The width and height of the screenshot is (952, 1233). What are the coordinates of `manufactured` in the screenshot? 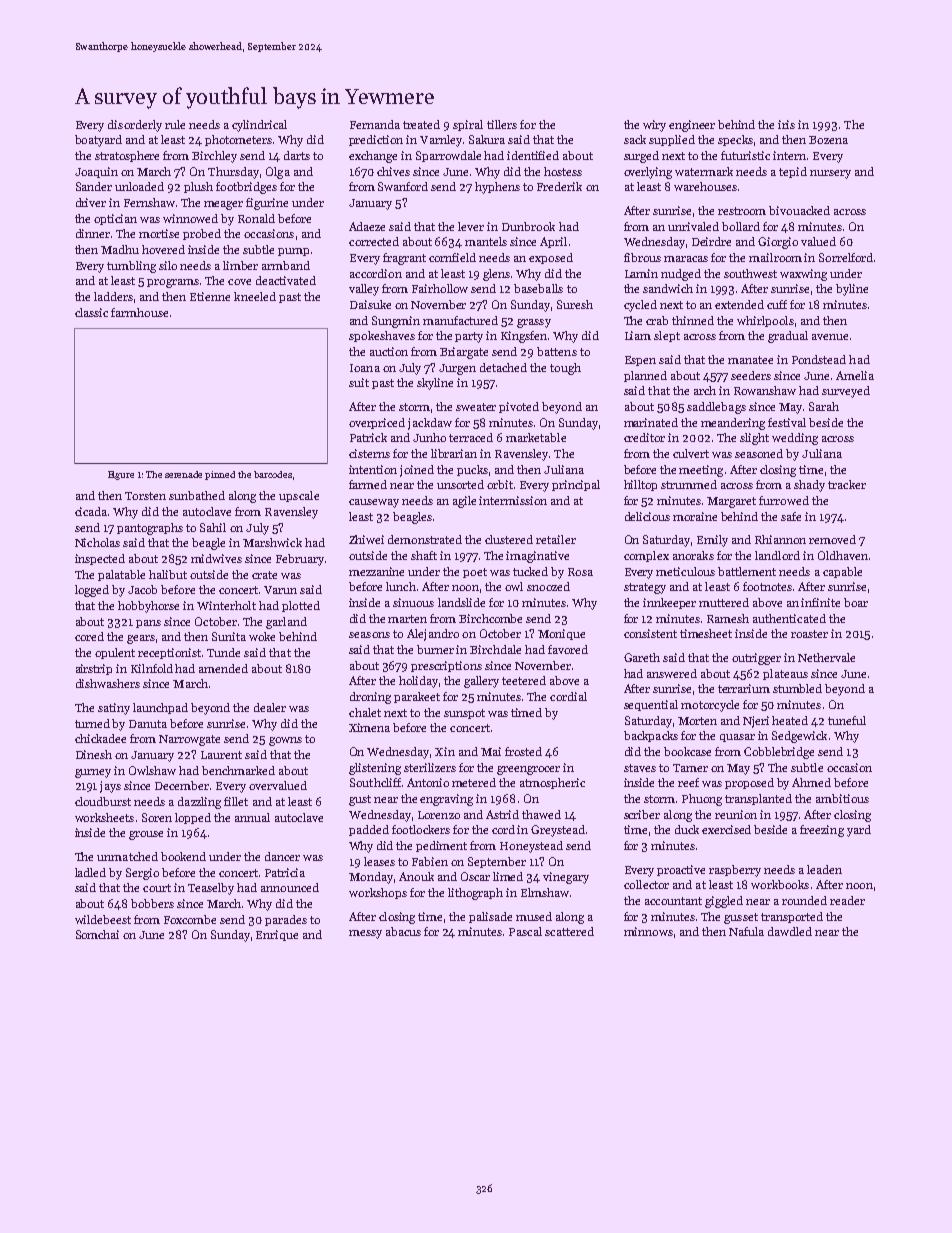 It's located at (460, 320).
